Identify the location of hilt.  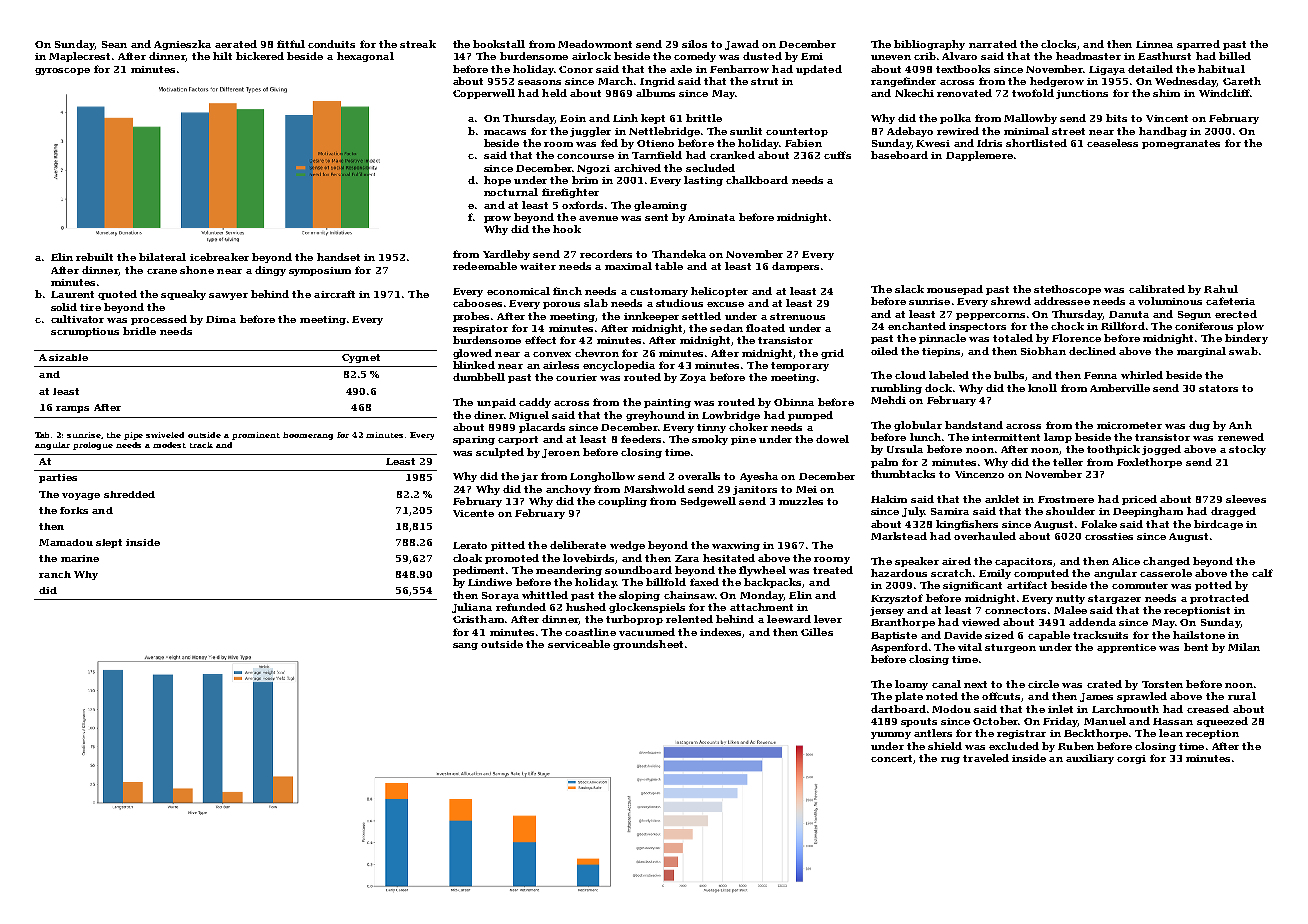
(222, 56).
